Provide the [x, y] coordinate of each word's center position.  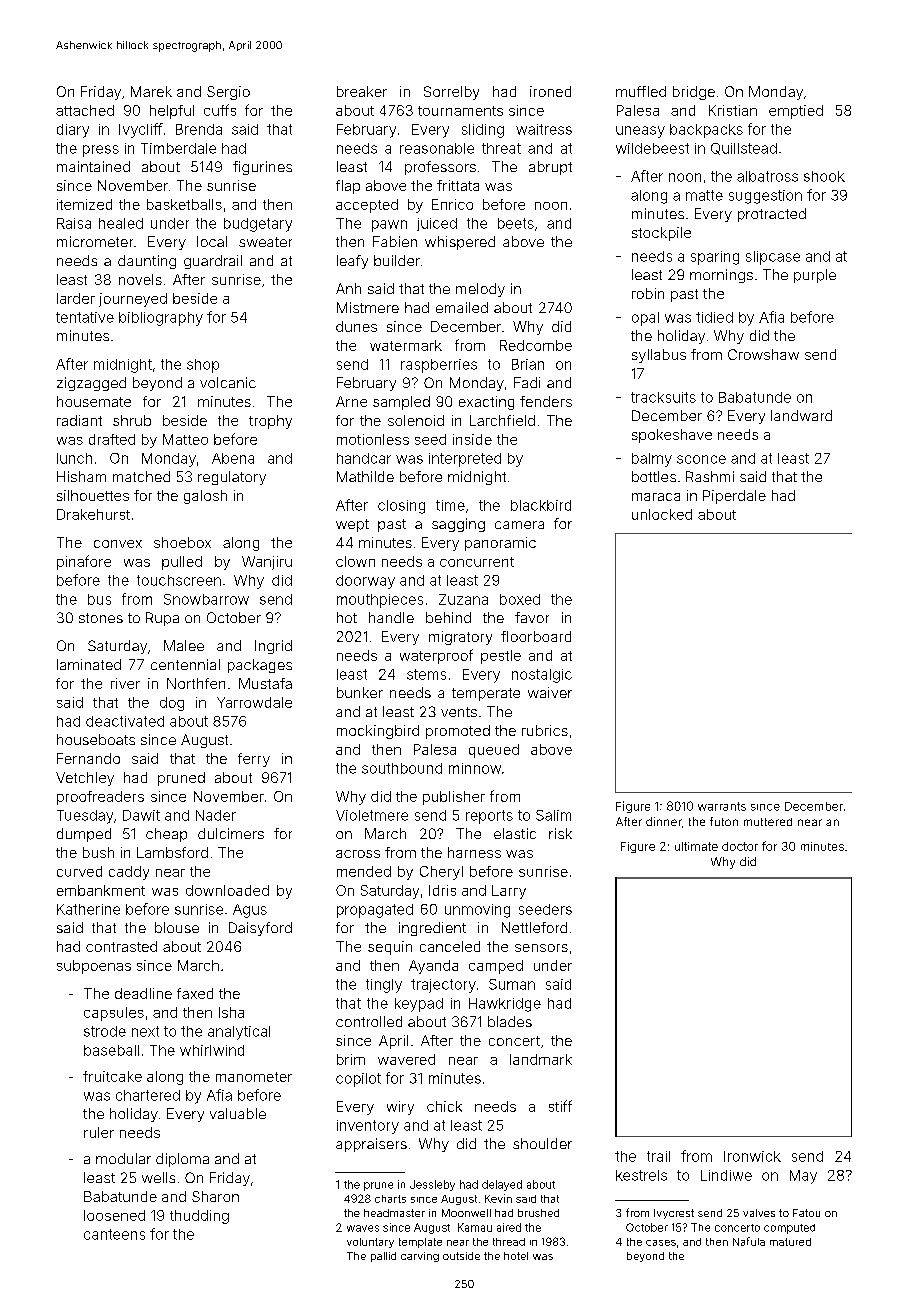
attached [85, 110]
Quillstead [744, 149]
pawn [389, 226]
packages [260, 666]
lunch [74, 458]
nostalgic [542, 676]
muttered [768, 822]
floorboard [536, 636]
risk [560, 833]
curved [79, 871]
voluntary [370, 1243]
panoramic [500, 544]
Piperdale [734, 497]
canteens [114, 1234]
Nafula [749, 1241]
